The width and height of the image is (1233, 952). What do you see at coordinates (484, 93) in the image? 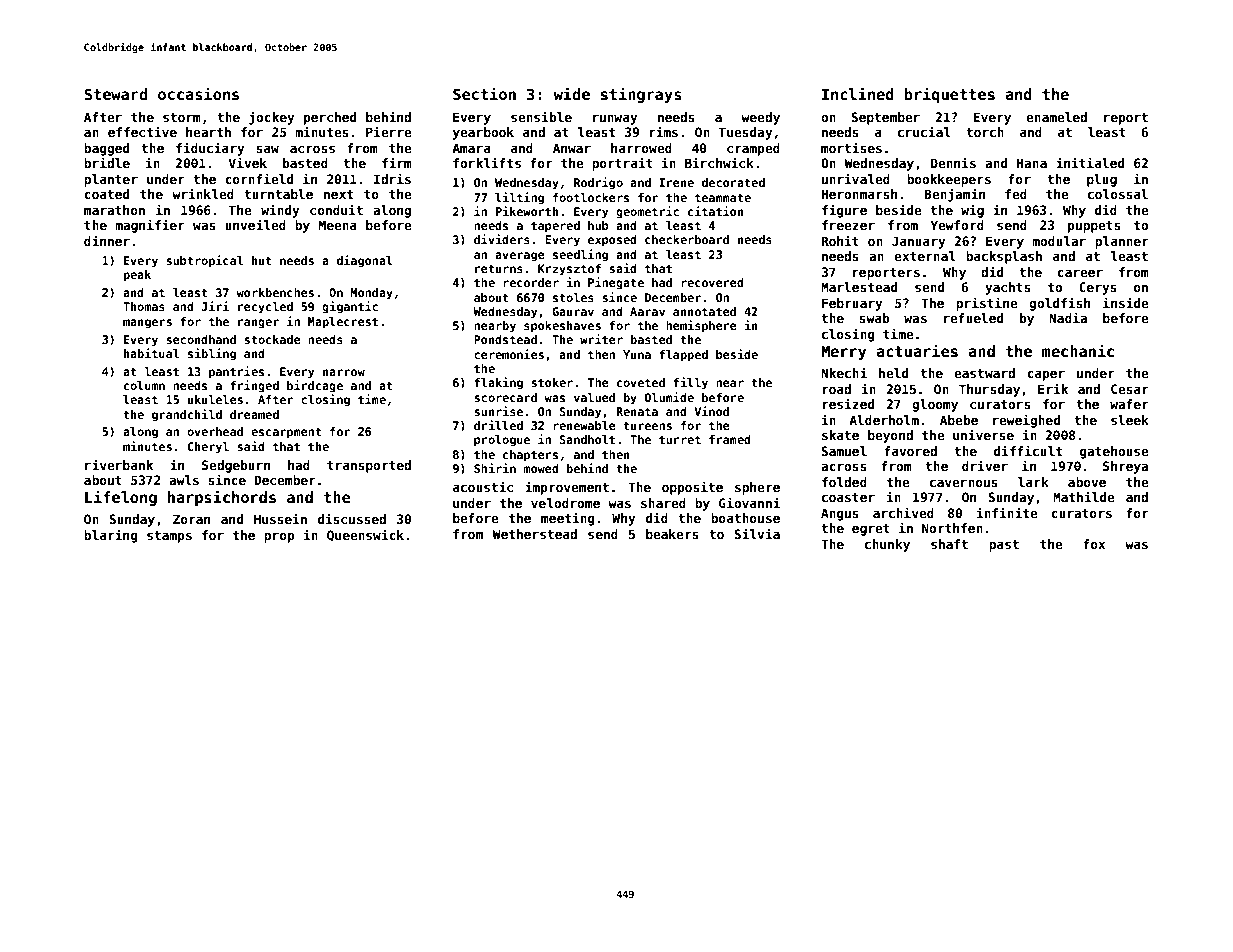
I see `Section` at bounding box center [484, 93].
